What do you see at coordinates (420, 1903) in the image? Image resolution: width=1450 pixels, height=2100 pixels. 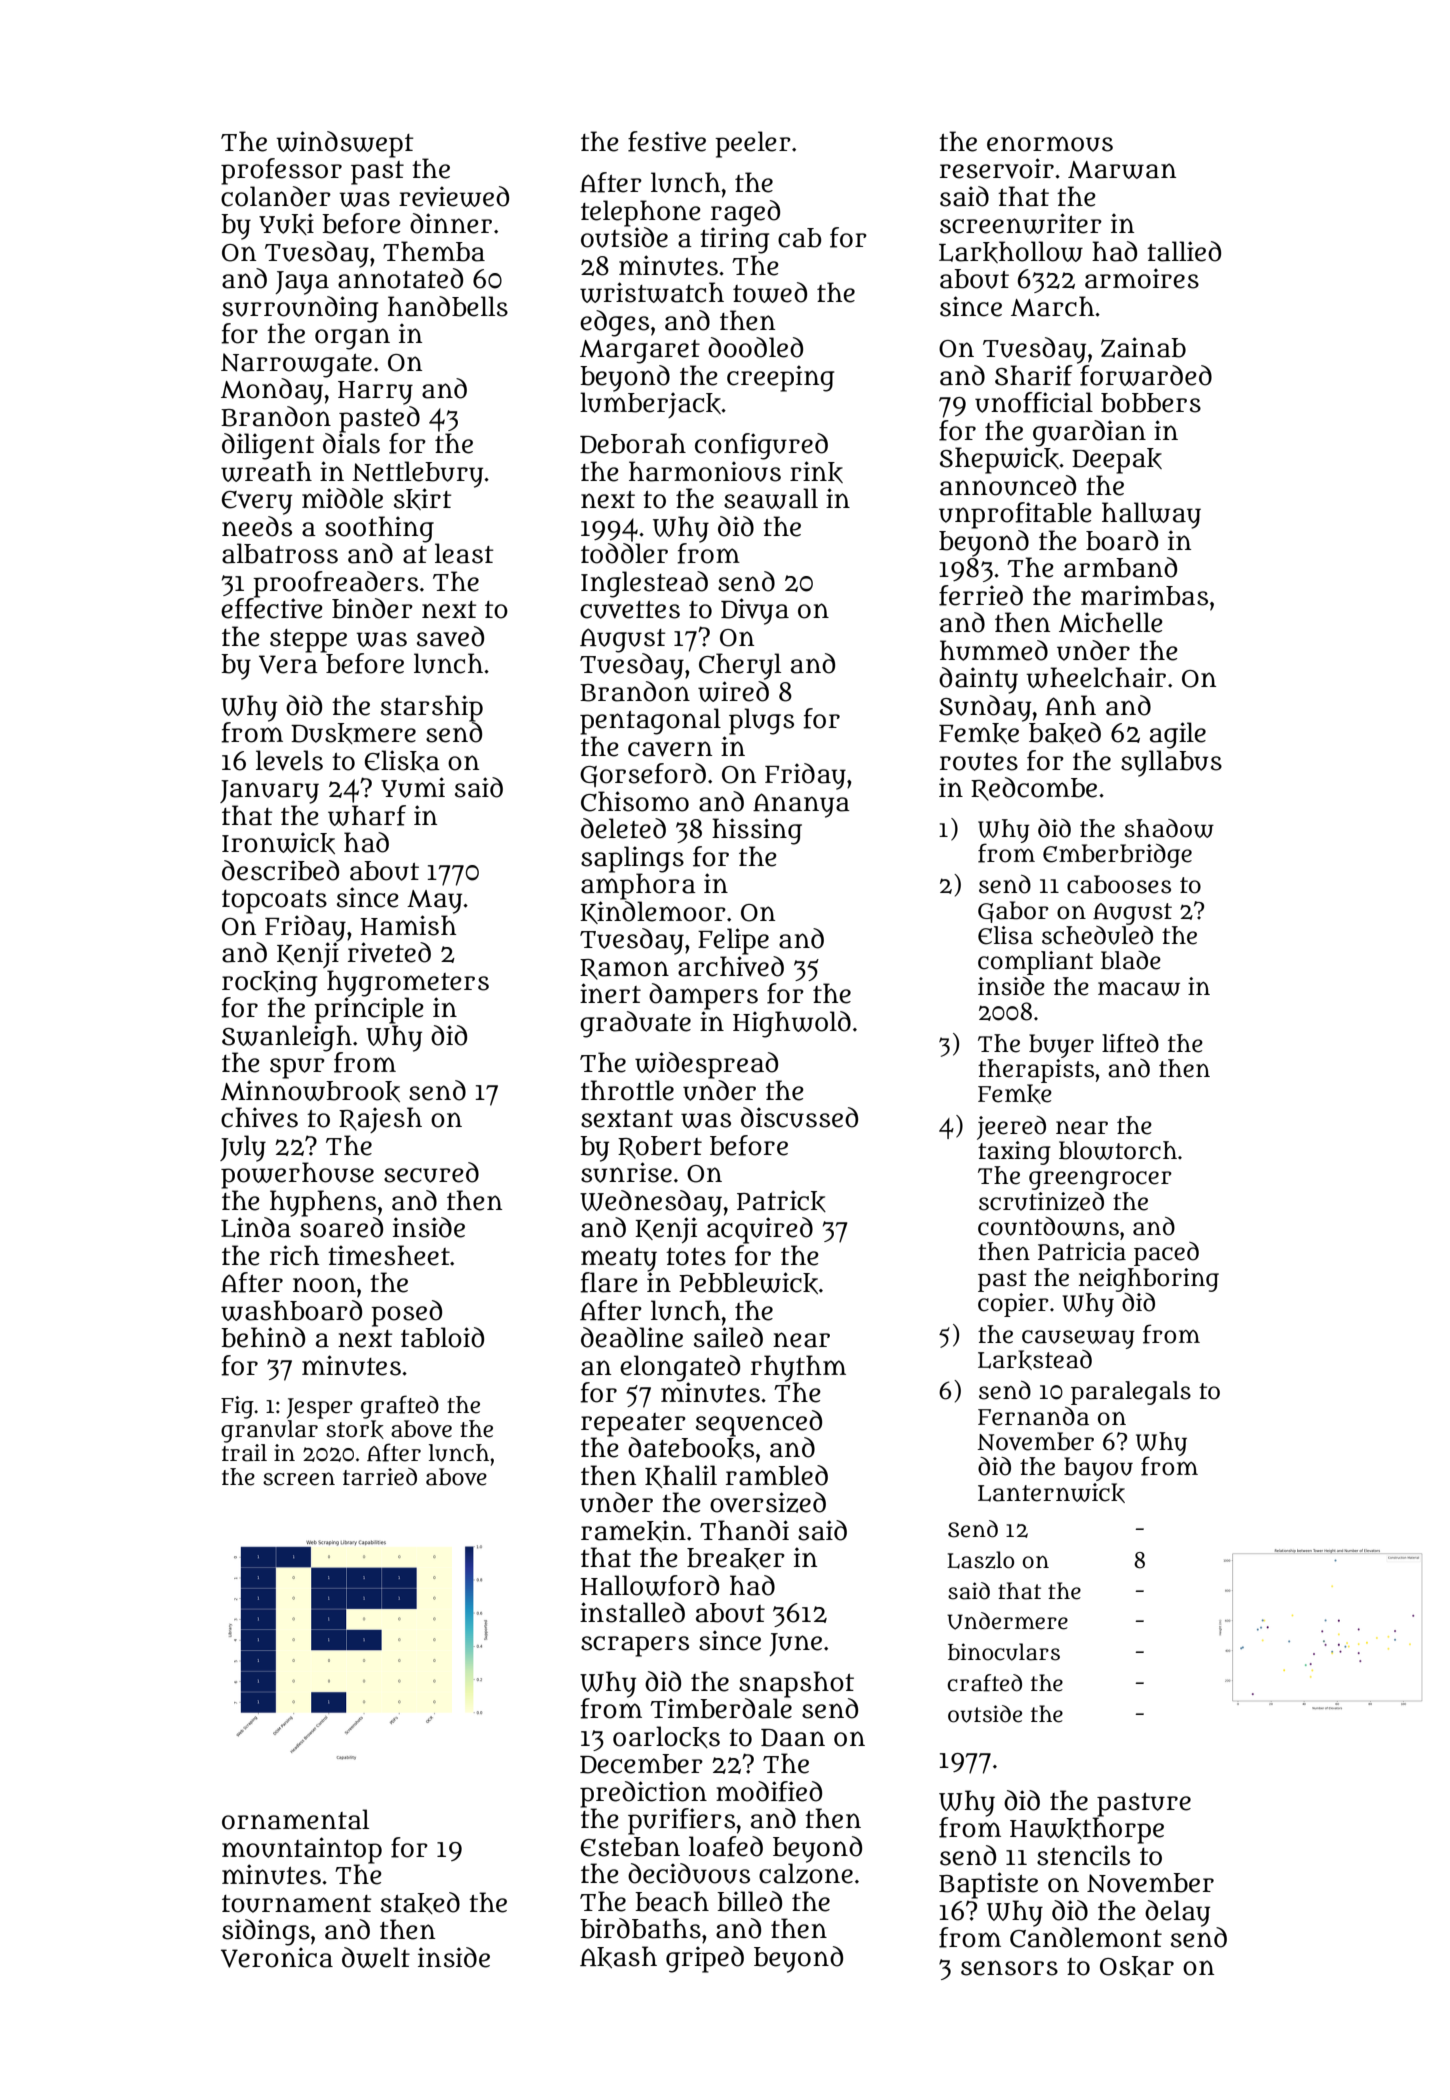 I see `staked` at bounding box center [420, 1903].
